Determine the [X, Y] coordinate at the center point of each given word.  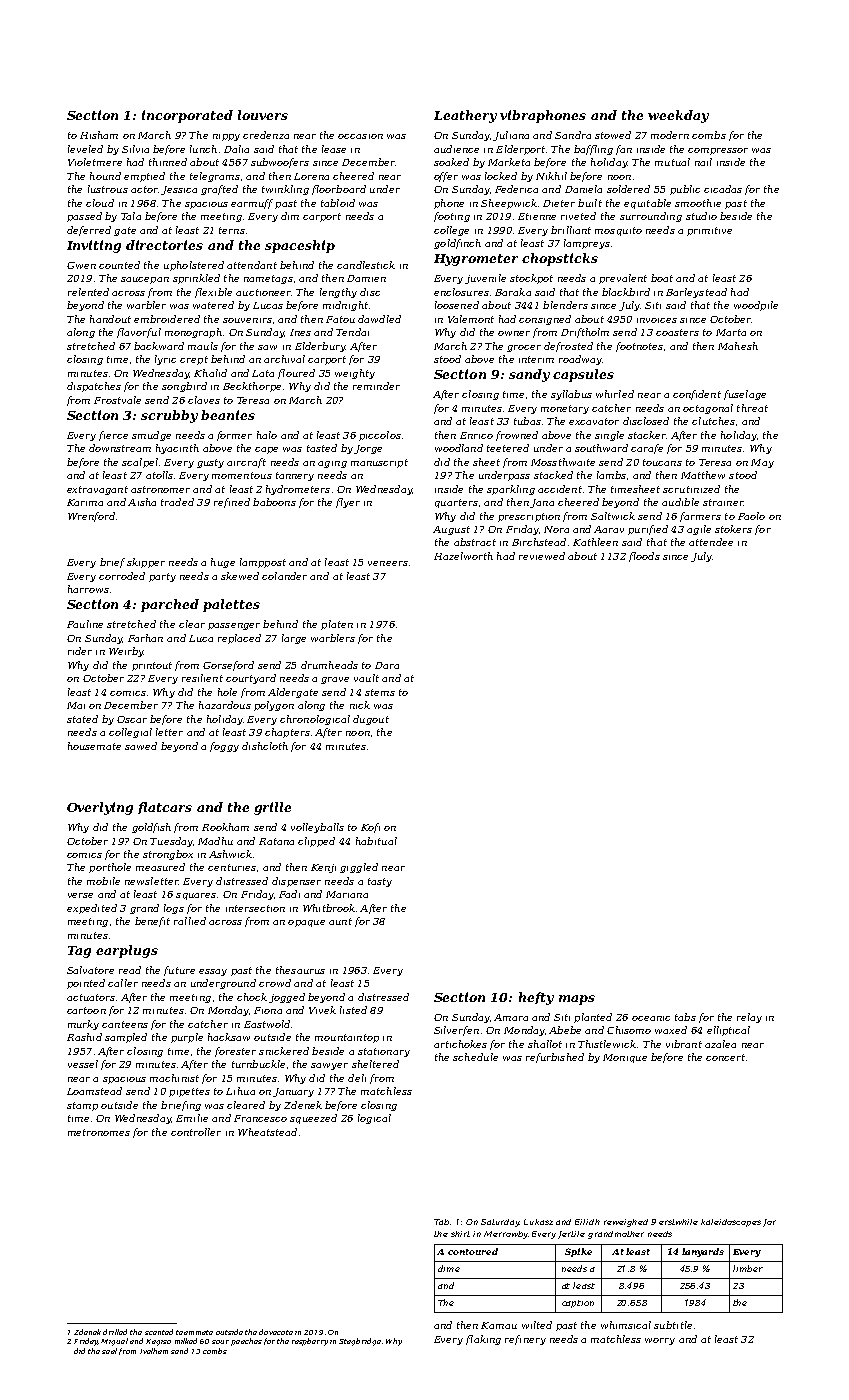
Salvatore [90, 970]
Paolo [751, 516]
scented [159, 1332]
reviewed [542, 556]
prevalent [623, 279]
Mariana [347, 894]
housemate [94, 746]
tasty [380, 882]
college [451, 231]
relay [749, 1018]
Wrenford [91, 517]
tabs [685, 1017]
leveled [85, 149]
